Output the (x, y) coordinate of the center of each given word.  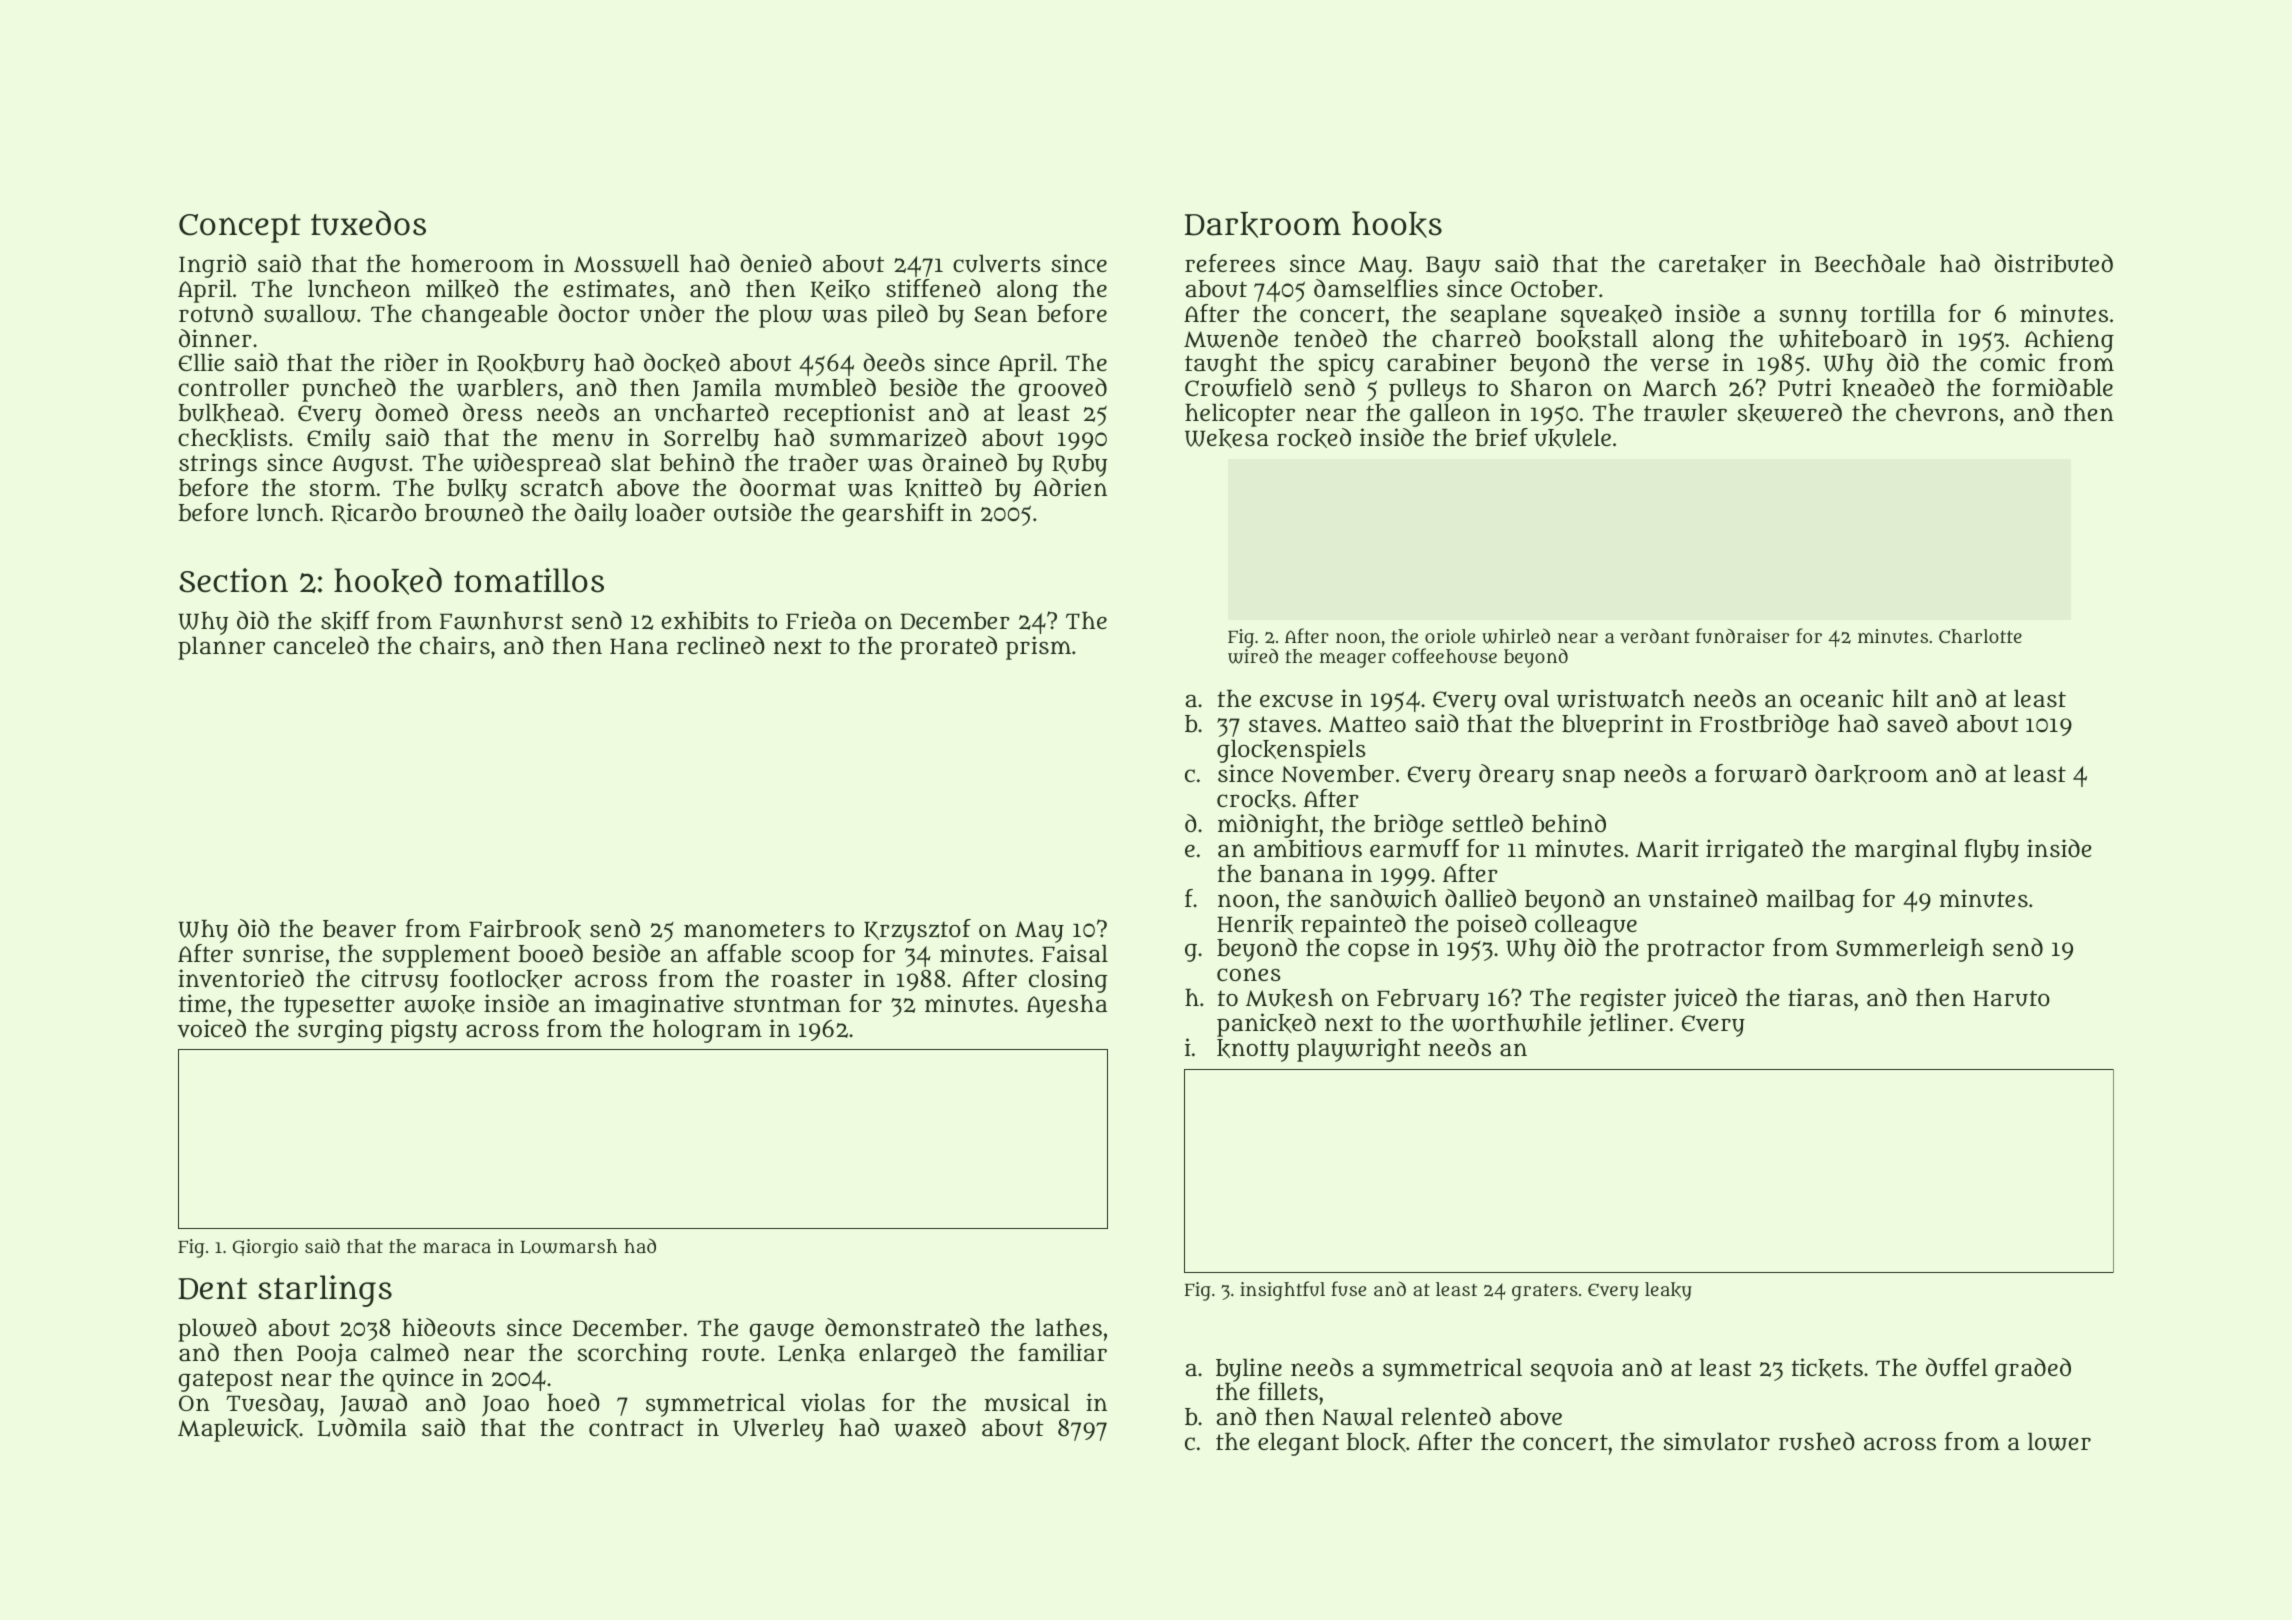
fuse (1348, 1288)
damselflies (1376, 288)
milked (462, 289)
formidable (2053, 387)
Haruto (2011, 998)
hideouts (448, 1327)
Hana (639, 646)
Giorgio (265, 1248)
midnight (1268, 826)
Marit (1667, 848)
